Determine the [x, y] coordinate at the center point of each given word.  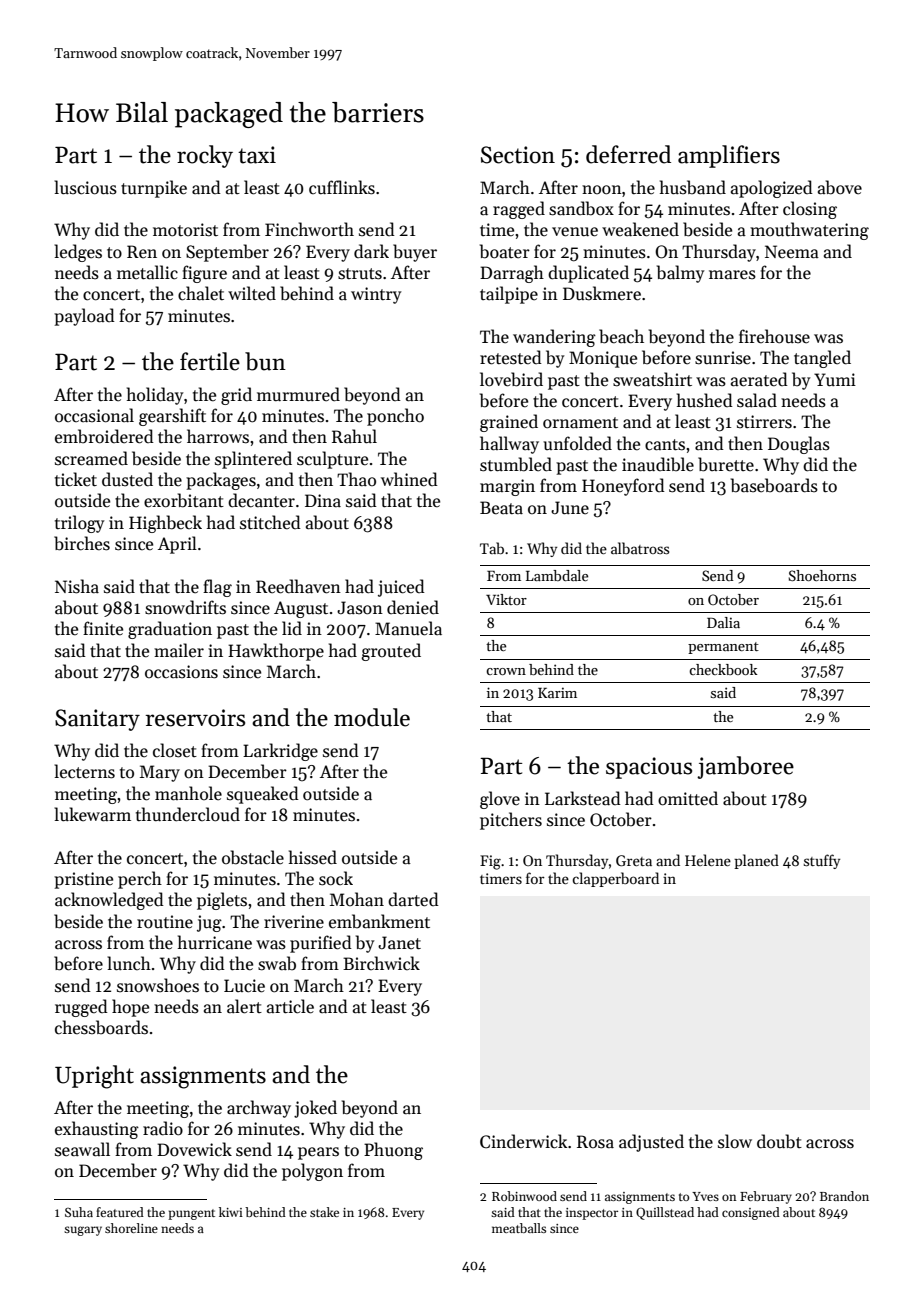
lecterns [84, 771]
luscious [85, 187]
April [177, 545]
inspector [592, 1214]
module [372, 717]
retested [511, 357]
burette [726, 464]
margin [507, 487]
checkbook [723, 669]
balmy [681, 274]
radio [163, 1128]
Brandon [844, 1196]
